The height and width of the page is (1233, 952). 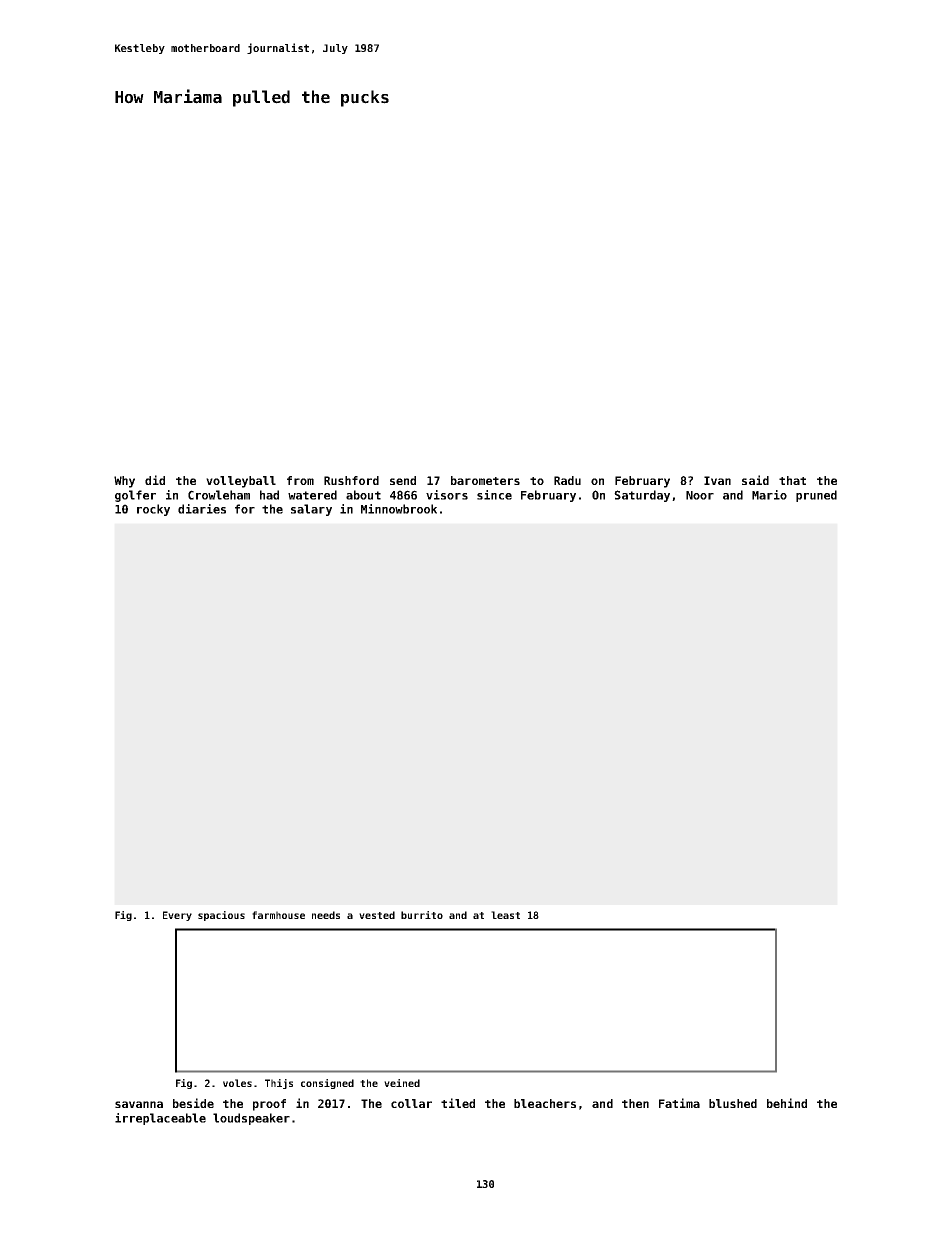 What do you see at coordinates (153, 510) in the page?
I see `rocky` at bounding box center [153, 510].
